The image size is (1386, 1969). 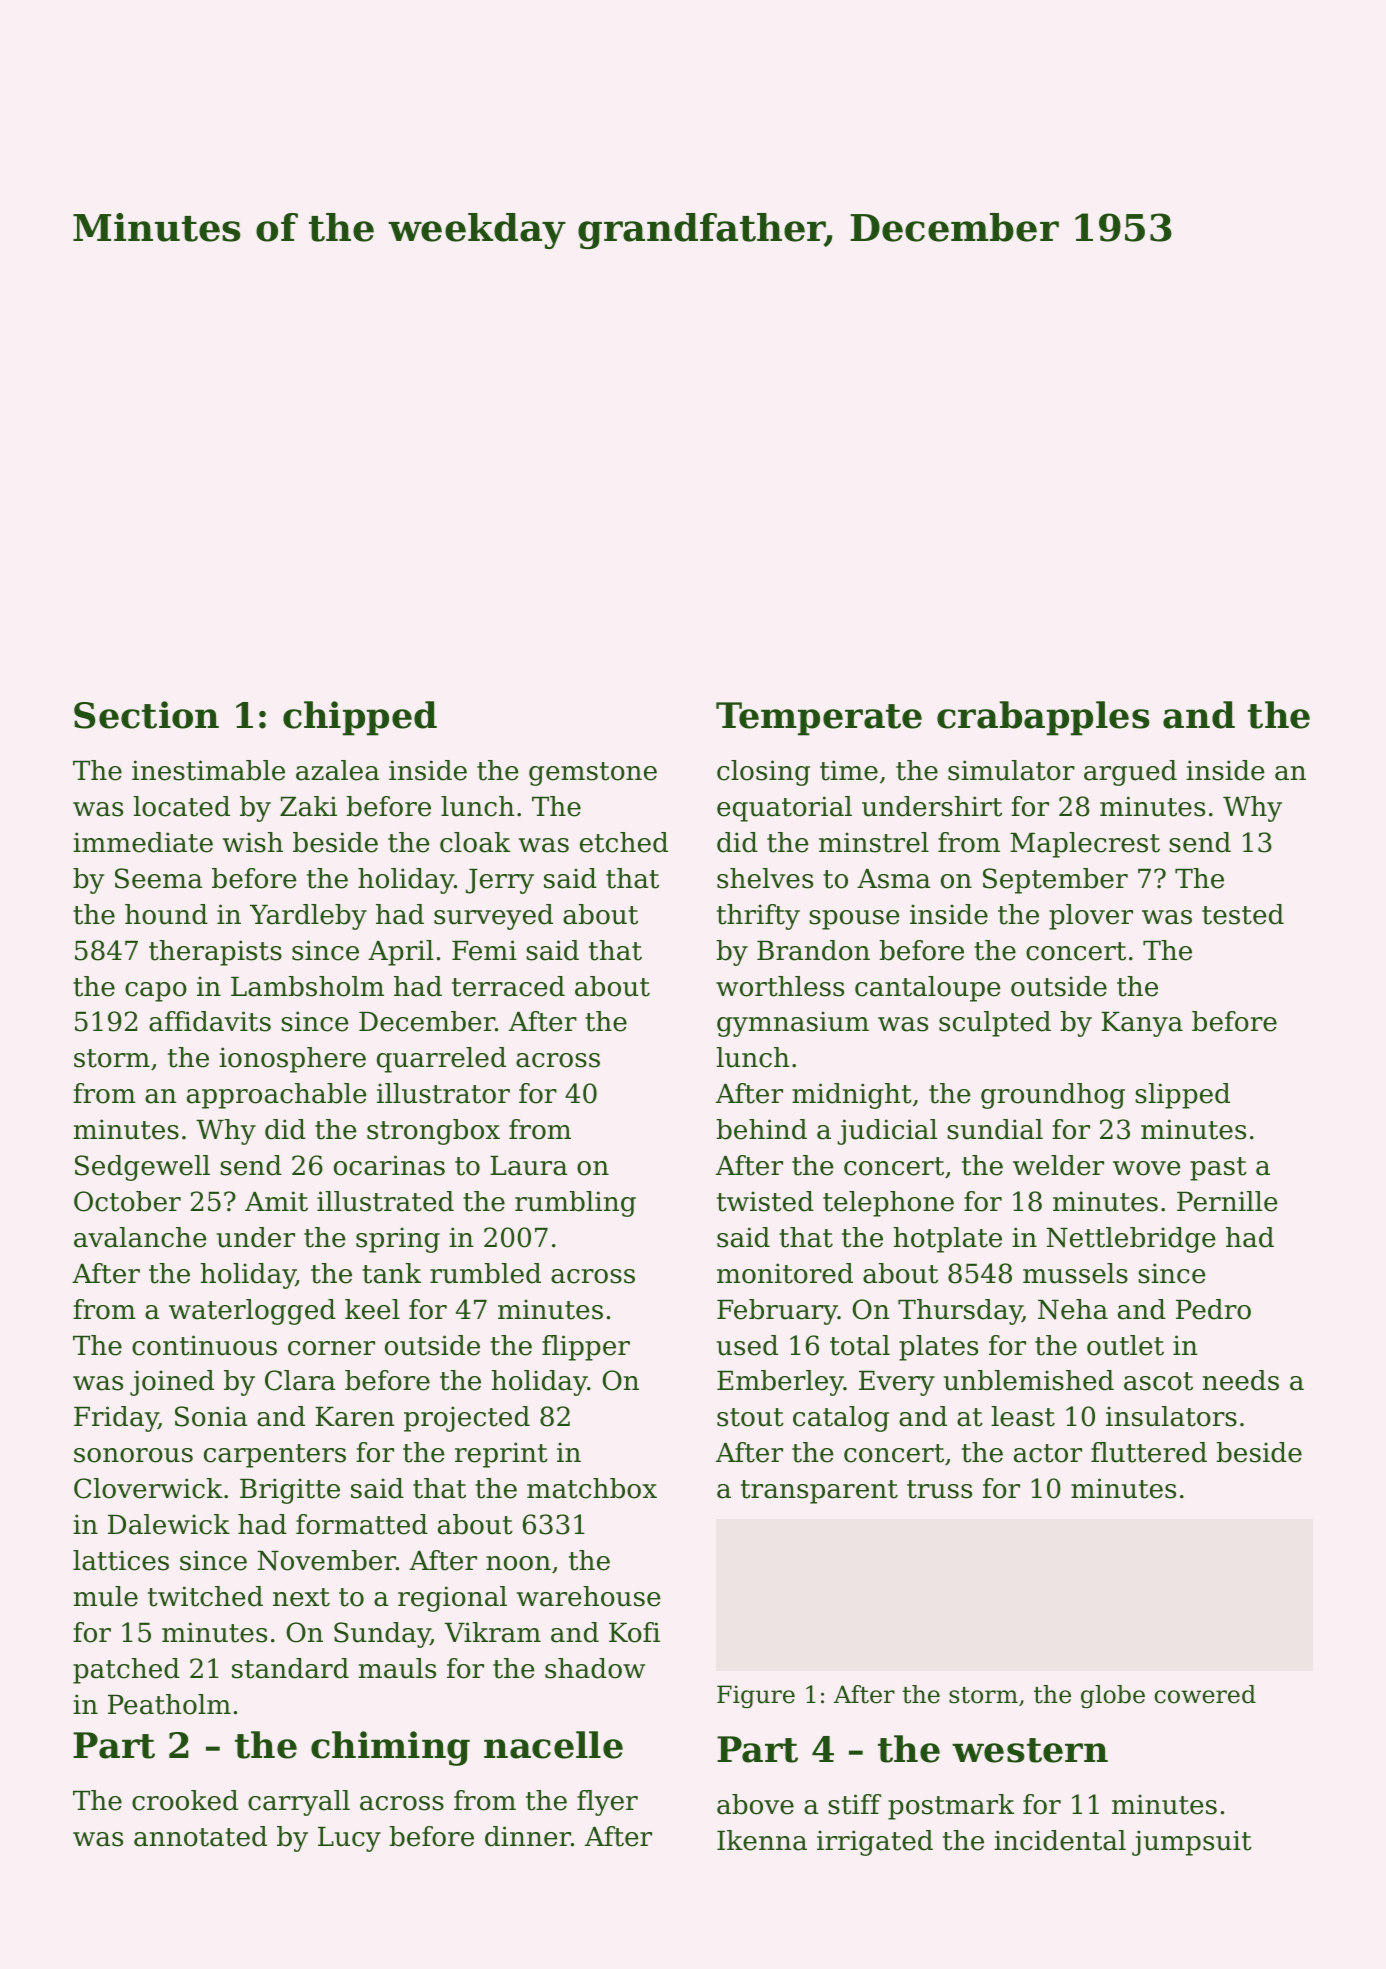 What do you see at coordinates (528, 1836) in the screenshot?
I see `dinner` at bounding box center [528, 1836].
